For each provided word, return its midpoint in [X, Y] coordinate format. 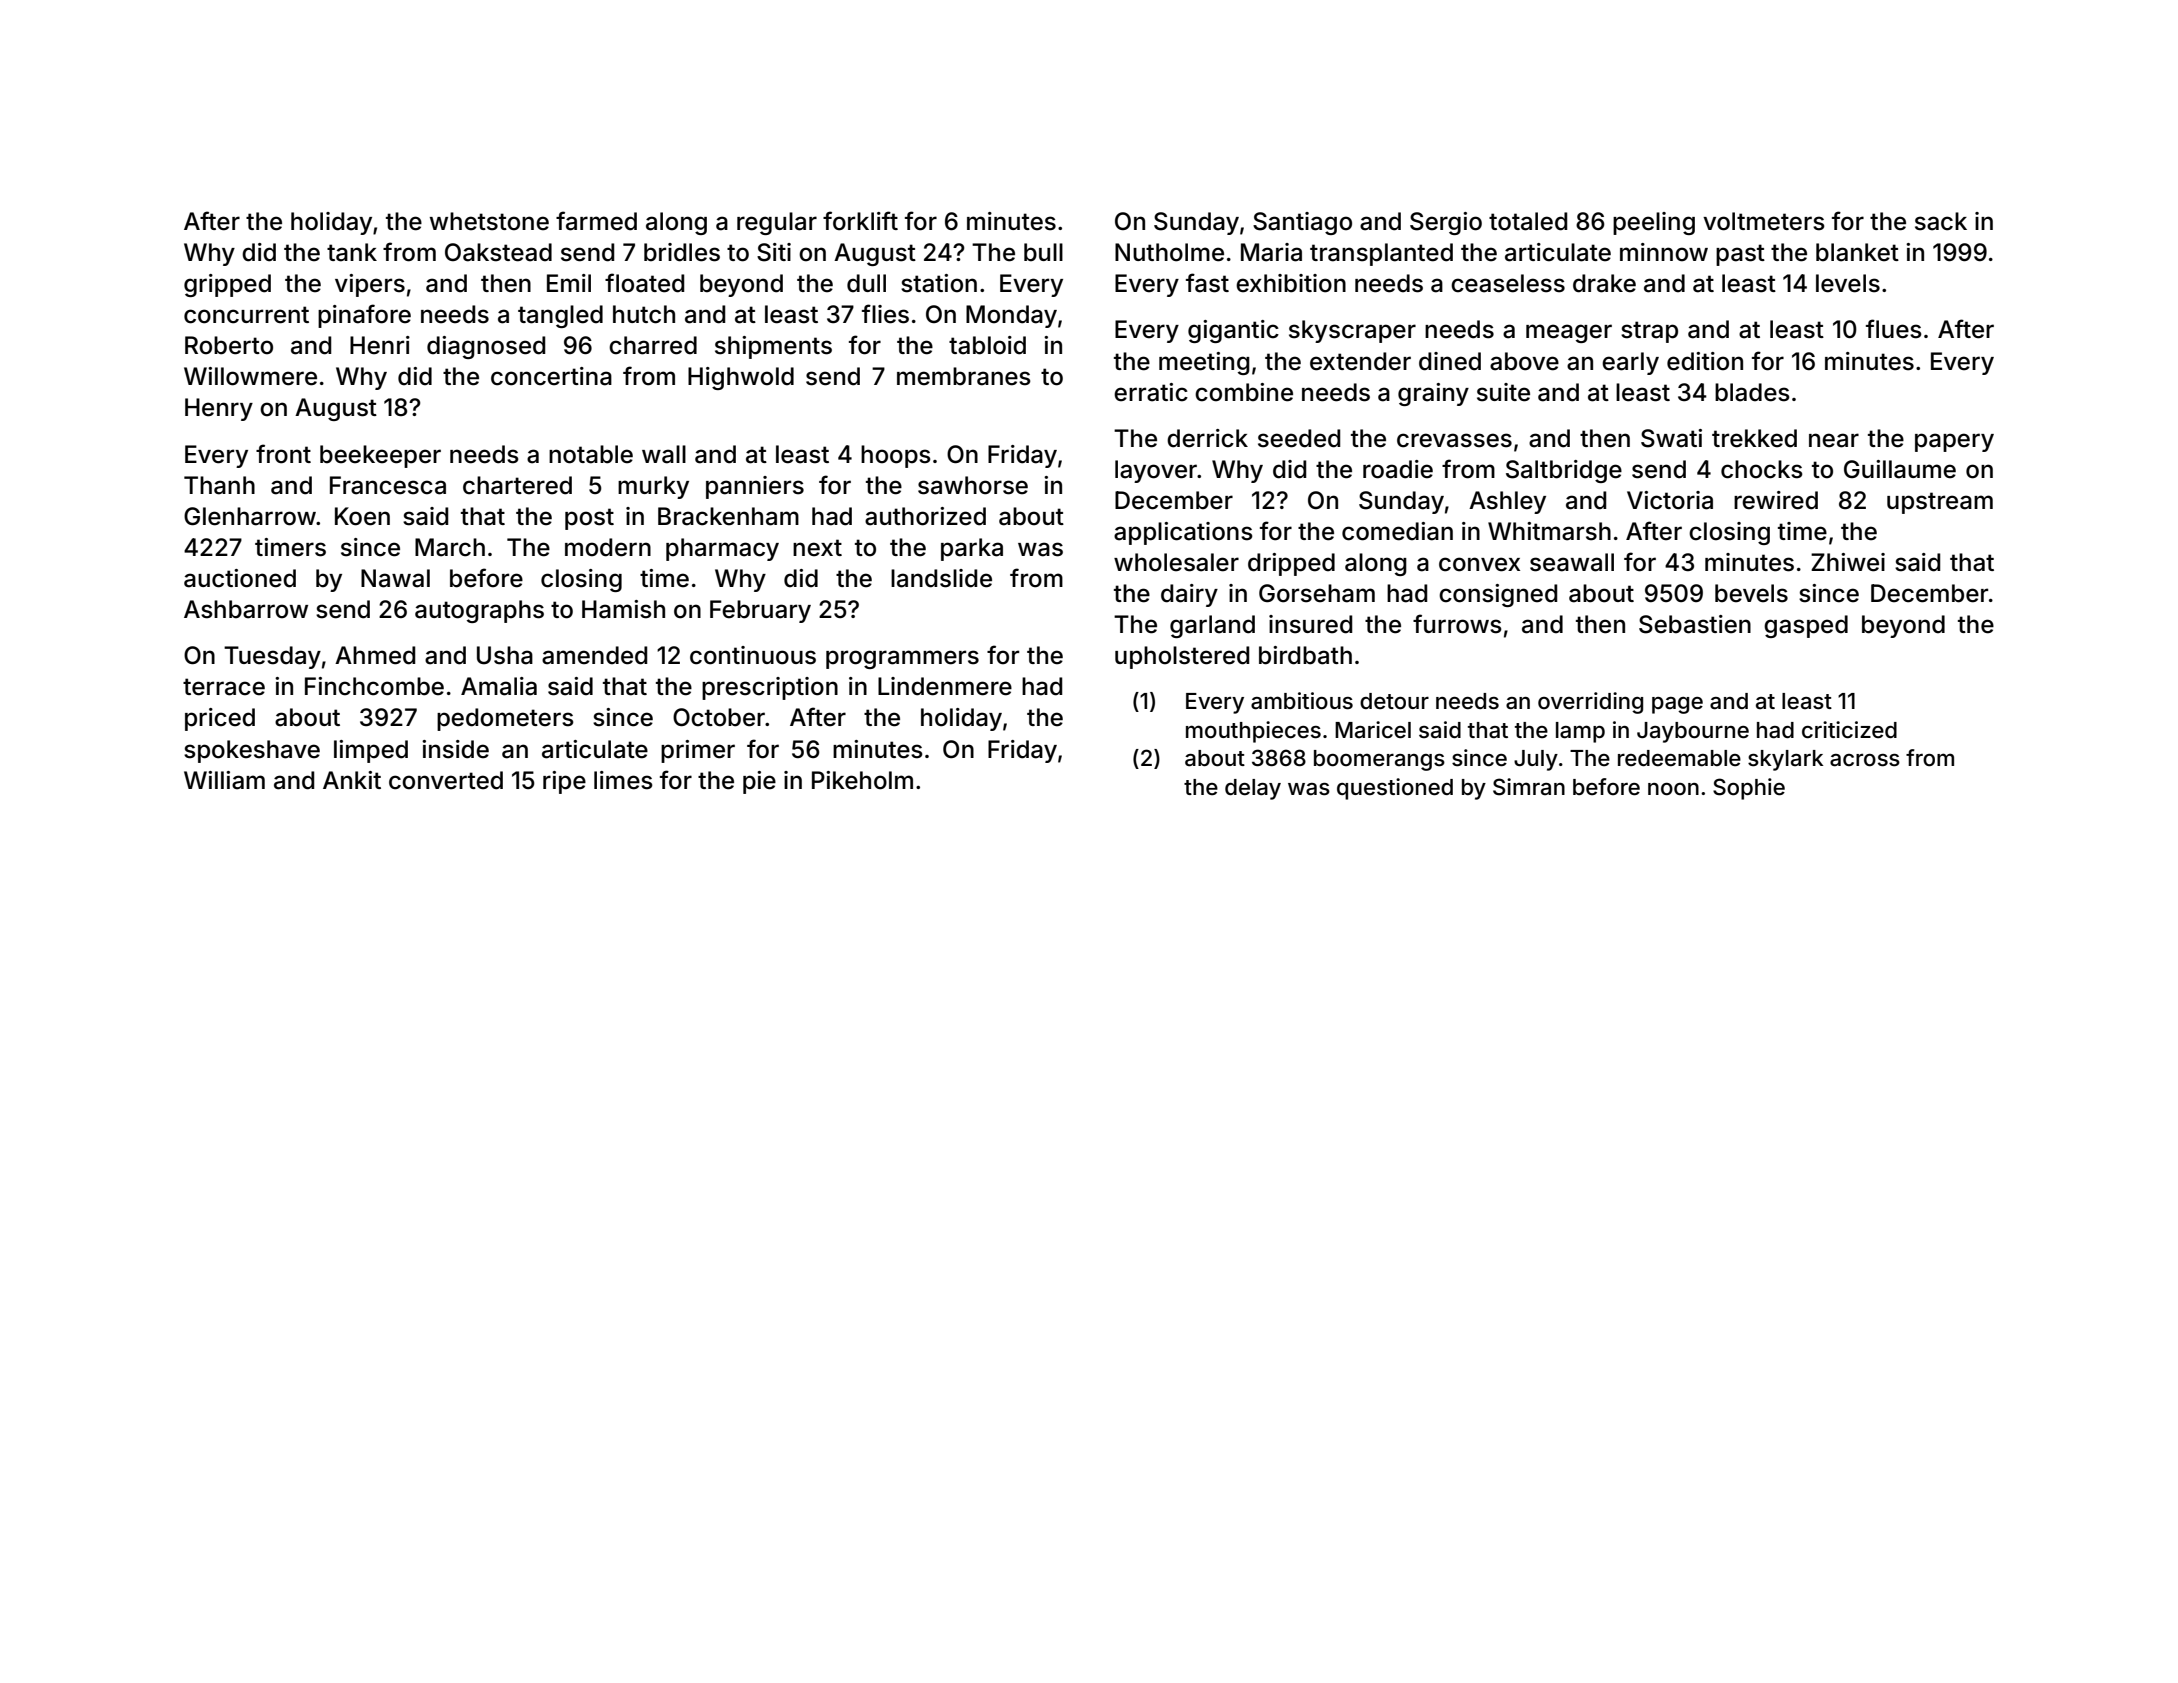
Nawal [395, 578]
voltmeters [1764, 221]
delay [1253, 789]
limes [623, 780]
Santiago [1302, 223]
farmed [596, 221]
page [1677, 705]
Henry [219, 409]
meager [1569, 333]
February [760, 611]
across [1865, 760]
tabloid [987, 345]
